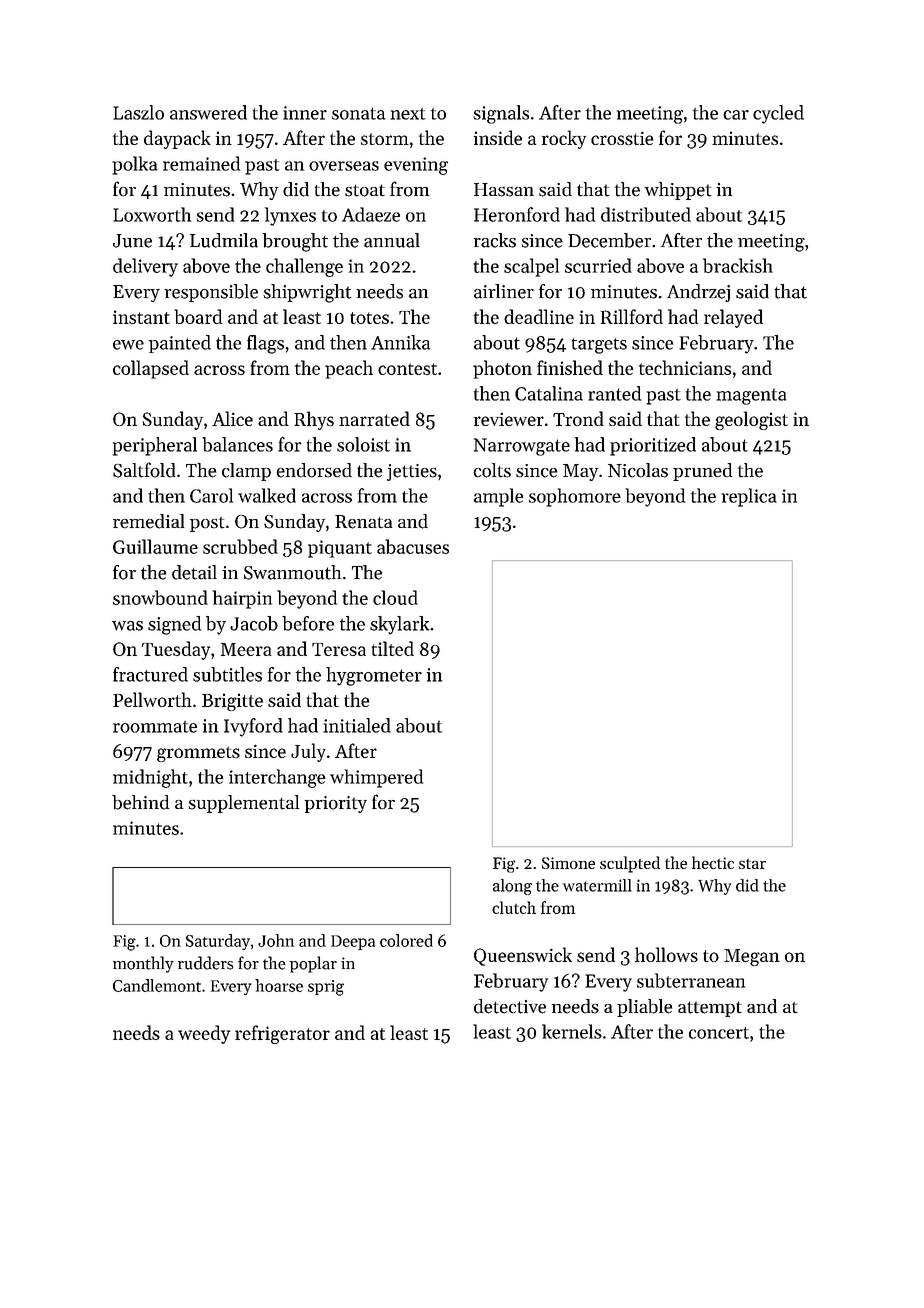 This image has width=924, height=1308. What do you see at coordinates (413, 546) in the image?
I see `abacuses` at bounding box center [413, 546].
